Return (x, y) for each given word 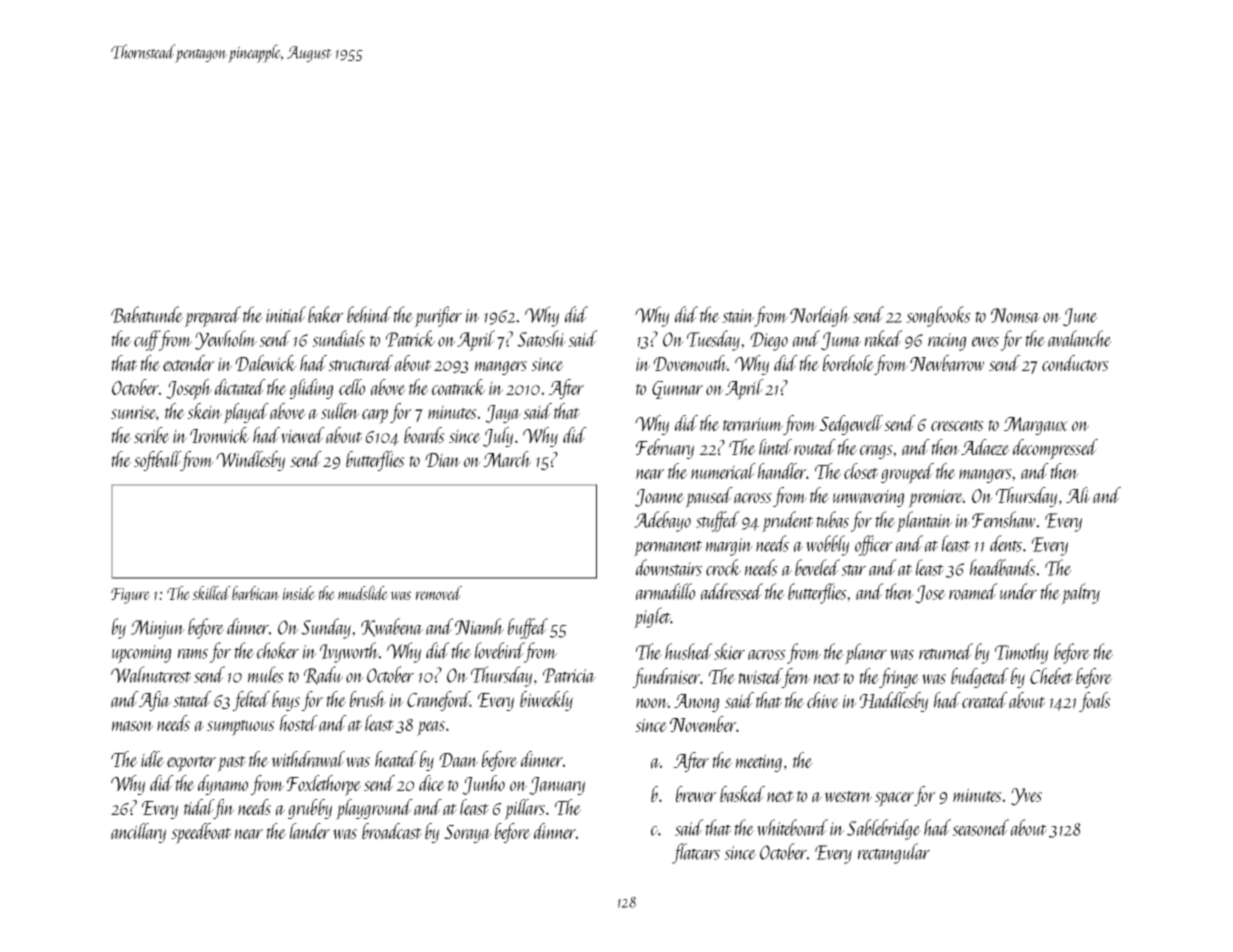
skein (204, 411)
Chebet (1051, 676)
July (498, 437)
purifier (438, 317)
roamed (973, 591)
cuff (147, 340)
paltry (1080, 594)
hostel (299, 723)
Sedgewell (851, 425)
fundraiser (666, 678)
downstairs (669, 567)
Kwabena (392, 627)
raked (884, 338)
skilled (211, 593)
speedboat (201, 833)
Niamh (479, 626)
